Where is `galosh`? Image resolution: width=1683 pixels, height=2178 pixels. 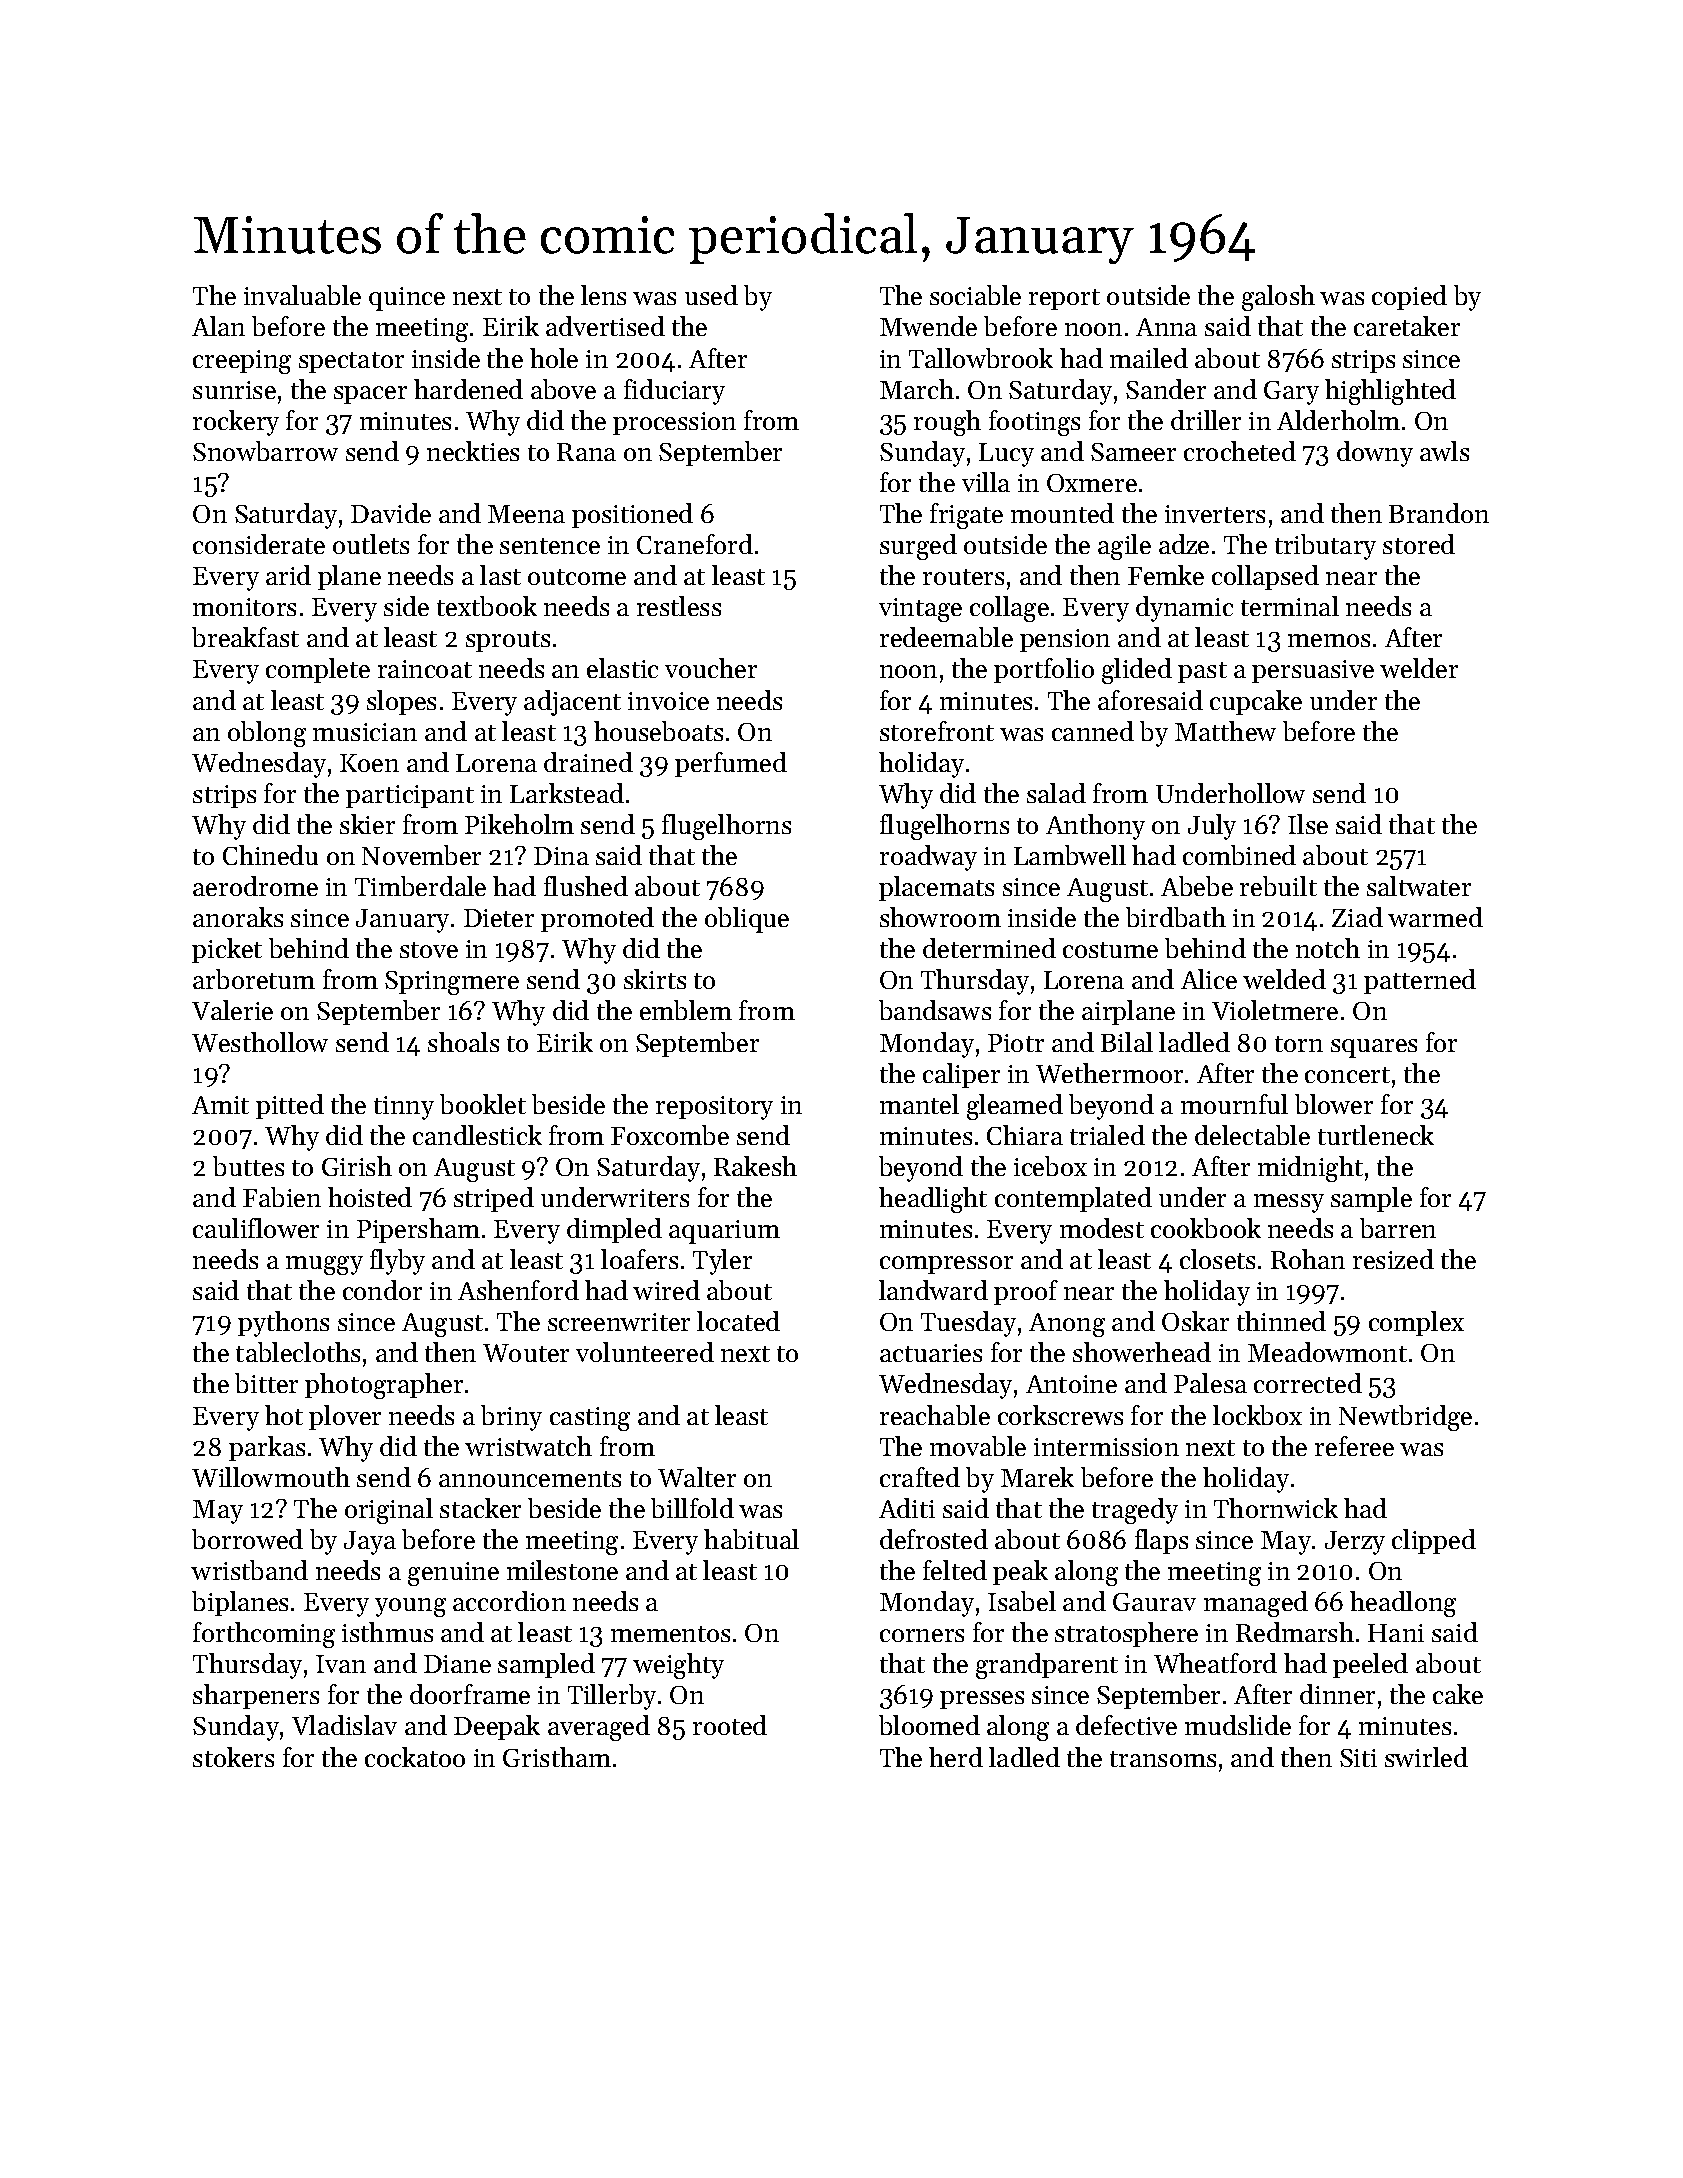
galosh is located at coordinates (1278, 298).
